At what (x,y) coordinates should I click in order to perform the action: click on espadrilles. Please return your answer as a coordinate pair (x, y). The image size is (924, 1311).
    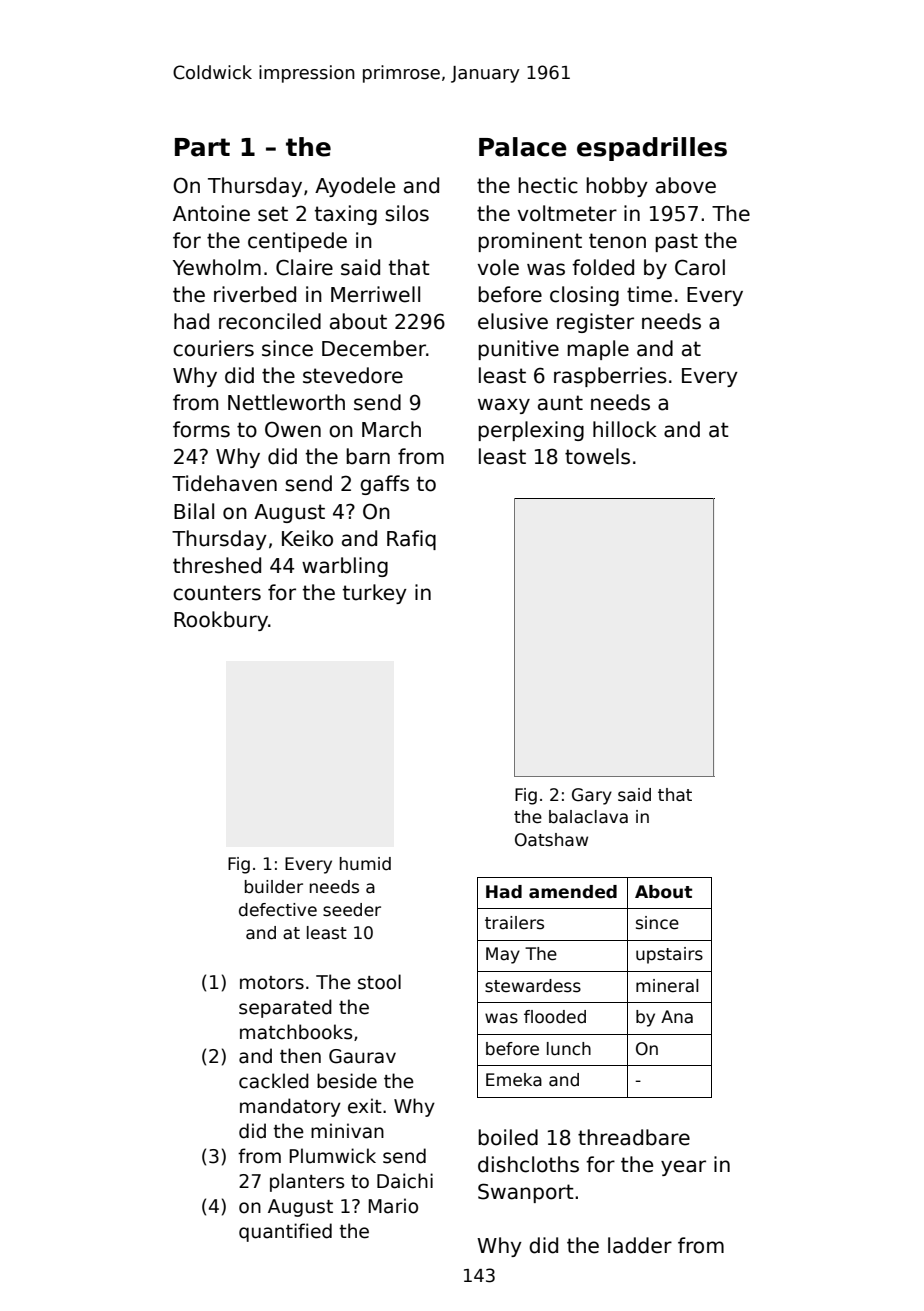
    Looking at the image, I should click on (652, 149).
